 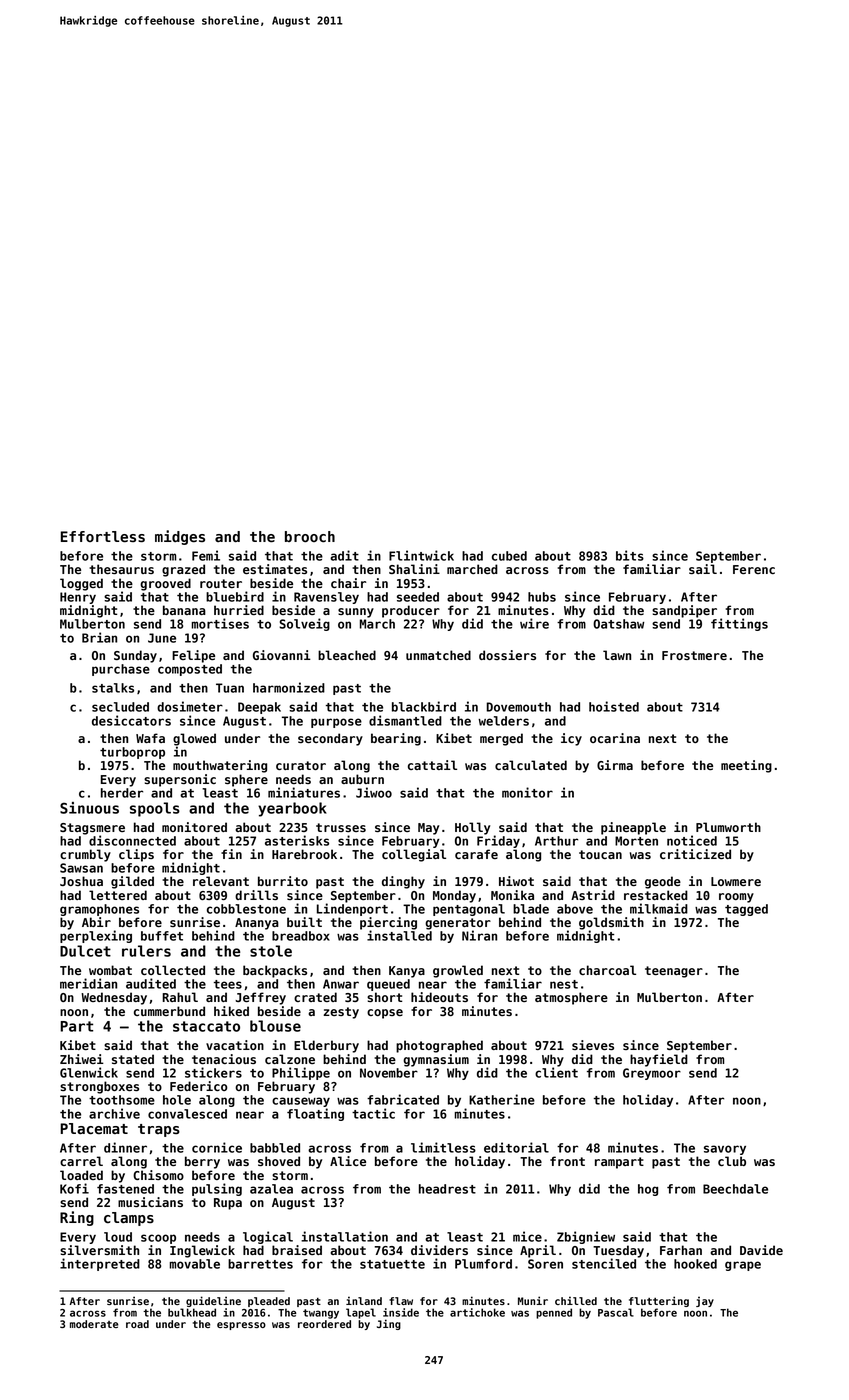 I want to click on hayfield, so click(x=659, y=1060).
